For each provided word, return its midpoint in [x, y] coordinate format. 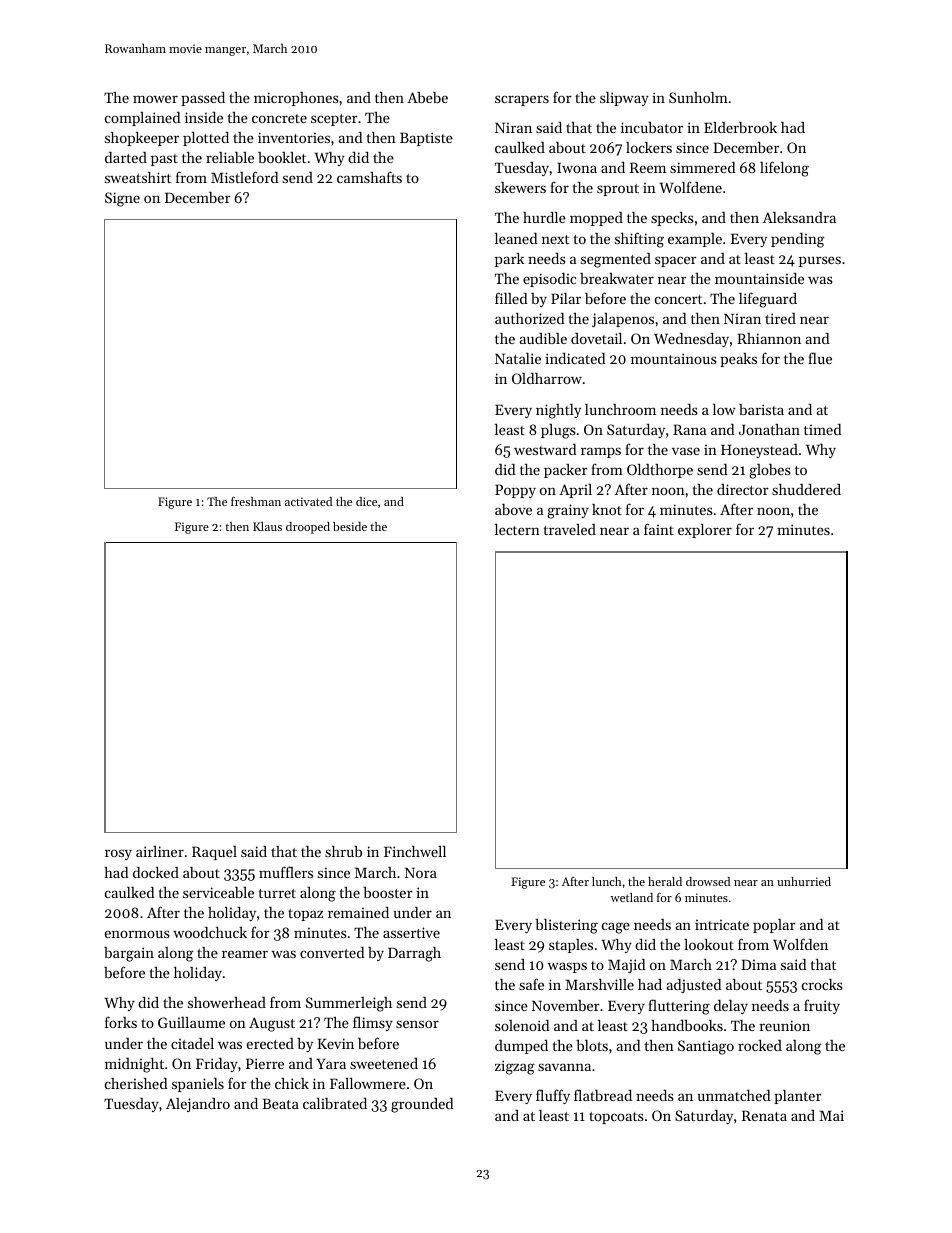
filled [511, 298]
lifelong [784, 169]
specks [672, 219]
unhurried [804, 881]
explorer [705, 531]
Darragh [414, 954]
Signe [122, 199]
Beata [280, 1103]
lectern [517, 529]
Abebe [427, 97]
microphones [296, 99]
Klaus [267, 526]
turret [277, 893]
